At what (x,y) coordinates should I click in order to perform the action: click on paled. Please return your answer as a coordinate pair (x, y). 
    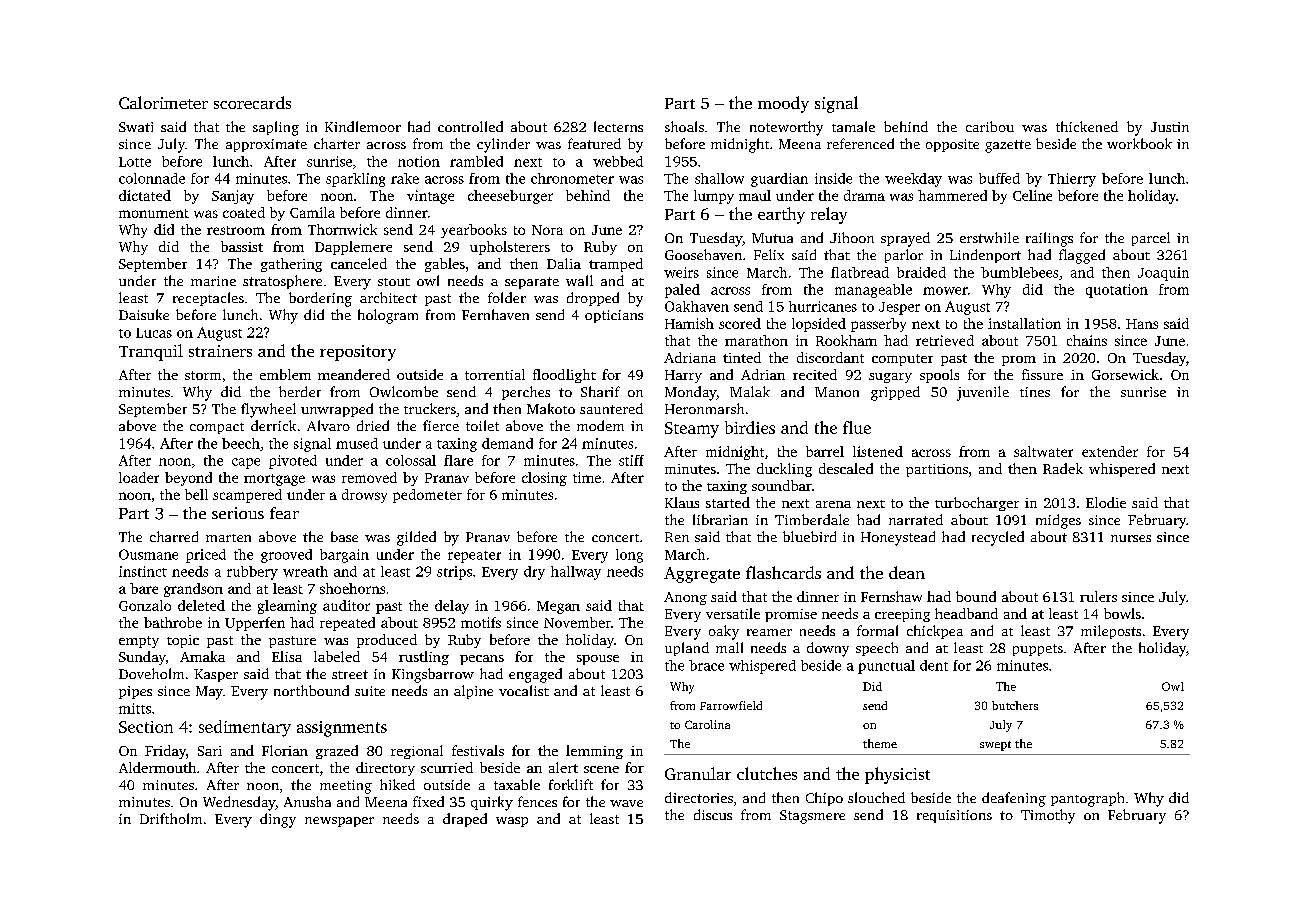
    Looking at the image, I should click on (682, 291).
